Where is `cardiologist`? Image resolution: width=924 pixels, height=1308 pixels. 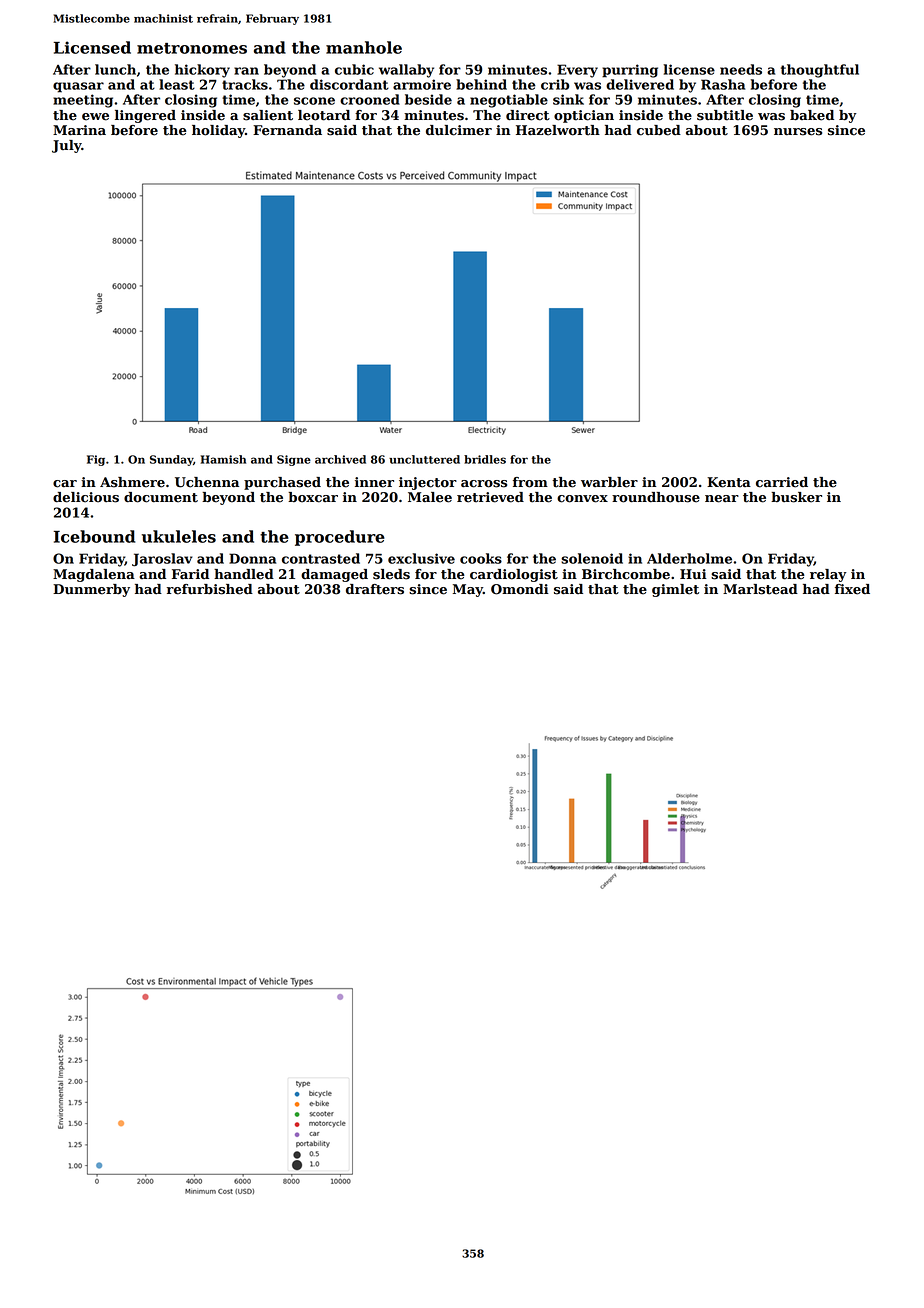
cardiologist is located at coordinates (514, 575).
